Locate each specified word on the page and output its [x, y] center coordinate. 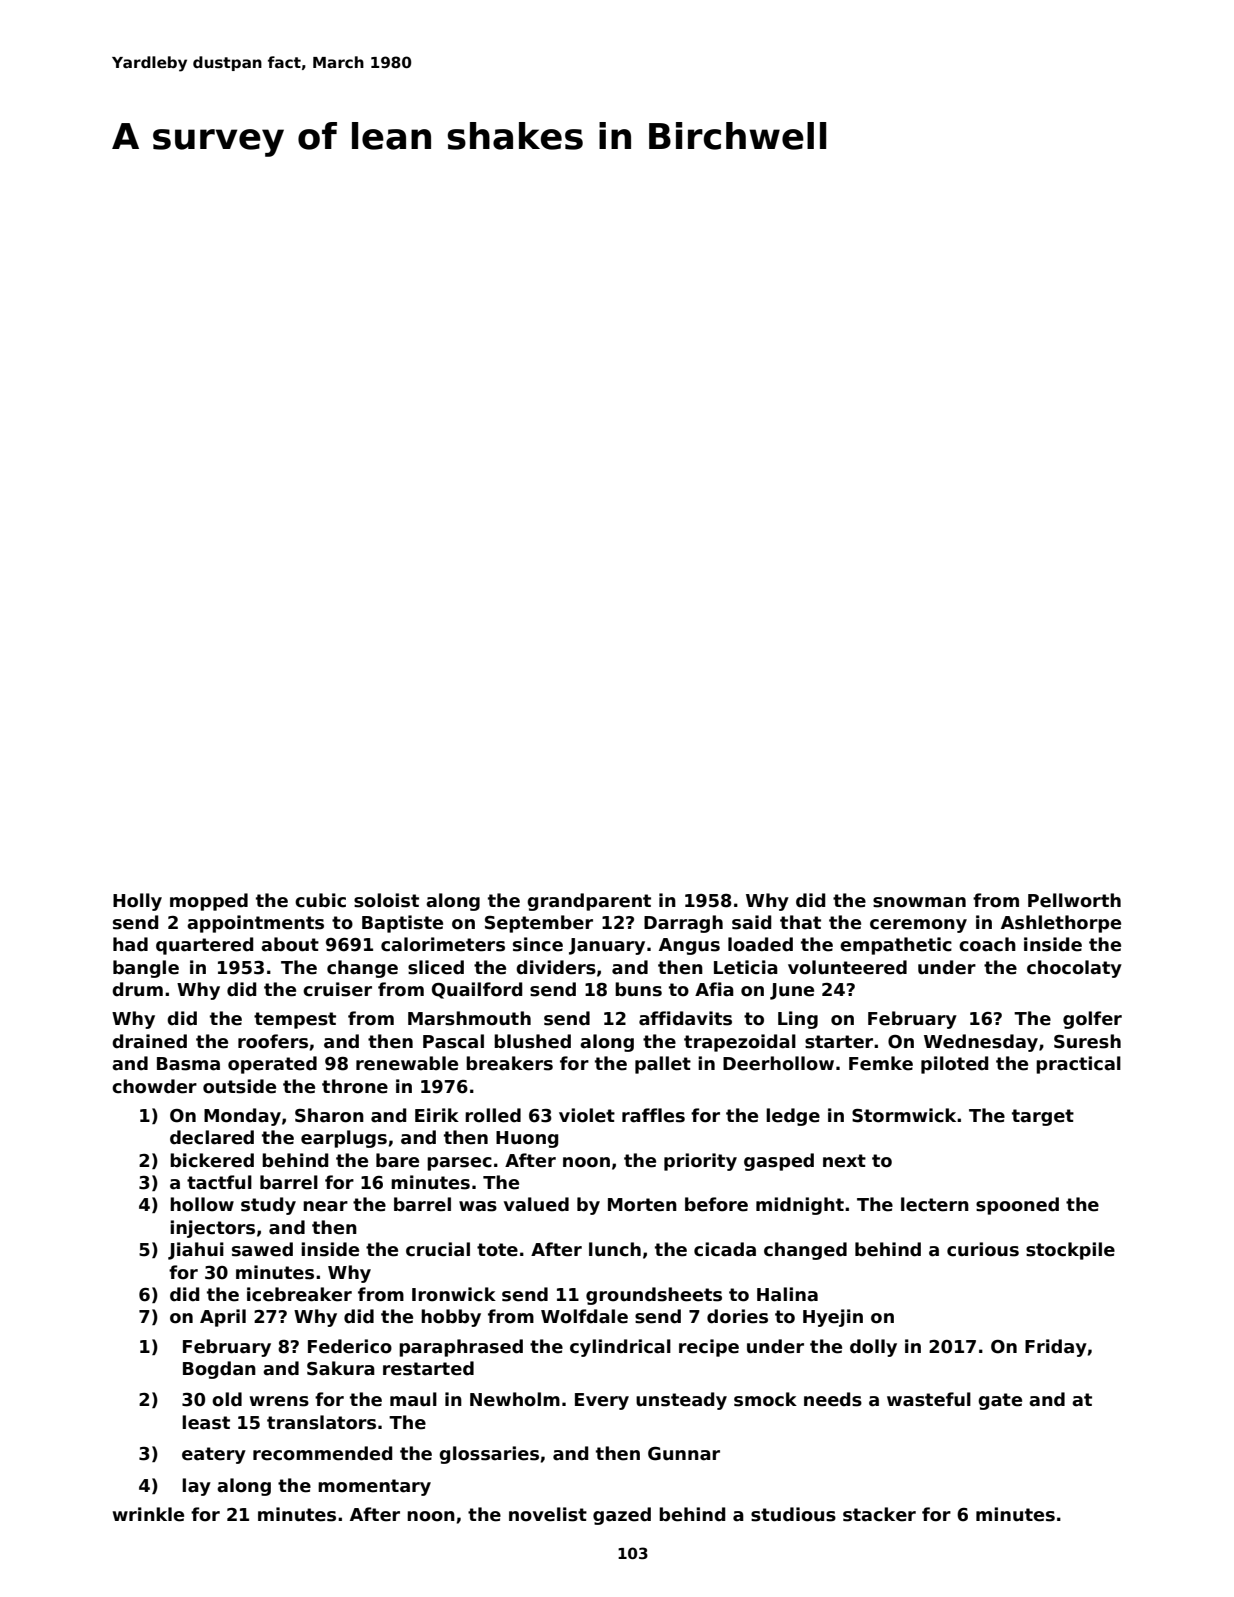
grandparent [589, 902]
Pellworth [1074, 900]
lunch [615, 1249]
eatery [214, 1455]
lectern [935, 1204]
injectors [212, 1229]
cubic [320, 900]
